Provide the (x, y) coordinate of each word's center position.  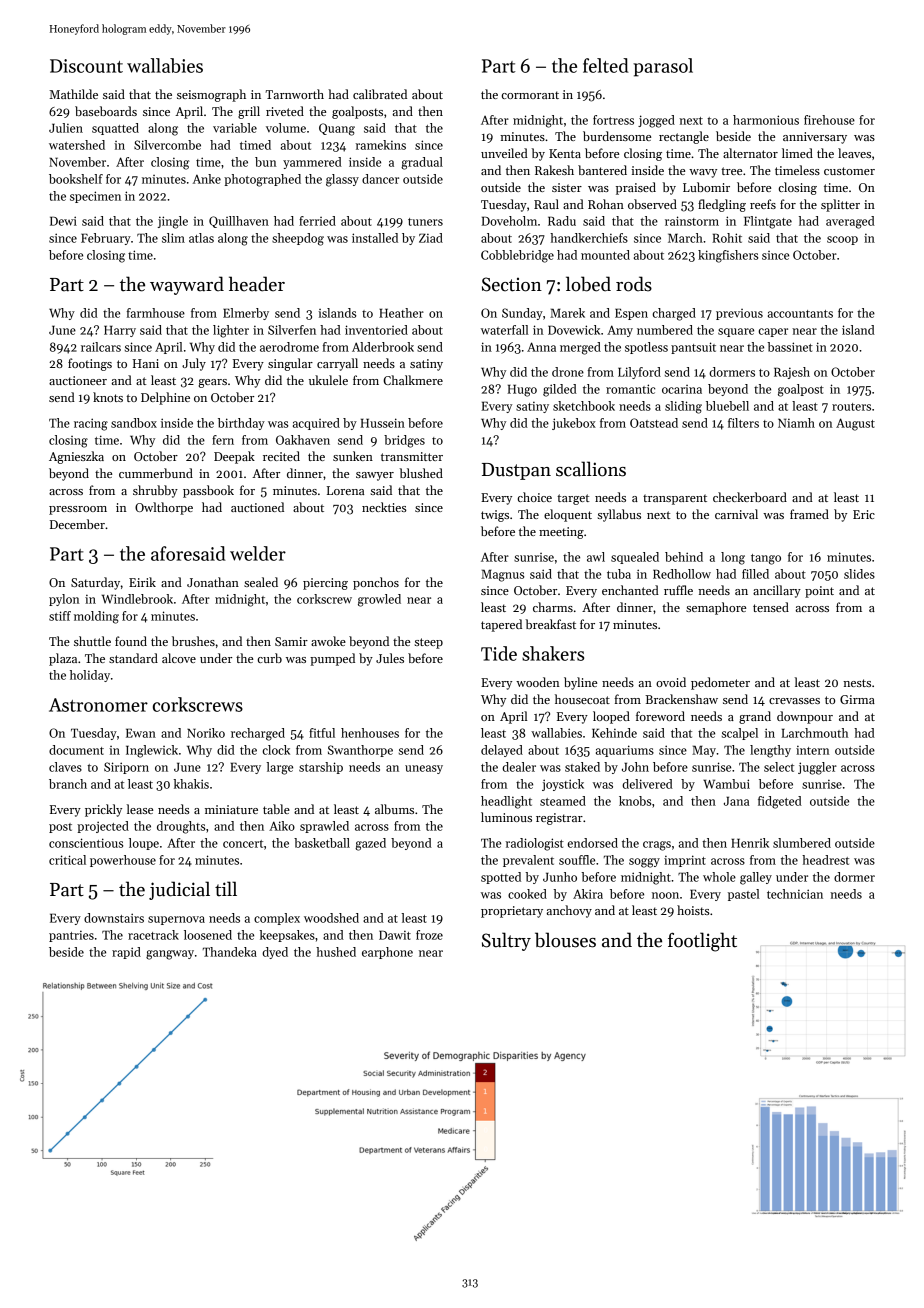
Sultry (506, 941)
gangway (170, 955)
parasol (663, 67)
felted (606, 65)
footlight (702, 942)
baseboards (106, 111)
